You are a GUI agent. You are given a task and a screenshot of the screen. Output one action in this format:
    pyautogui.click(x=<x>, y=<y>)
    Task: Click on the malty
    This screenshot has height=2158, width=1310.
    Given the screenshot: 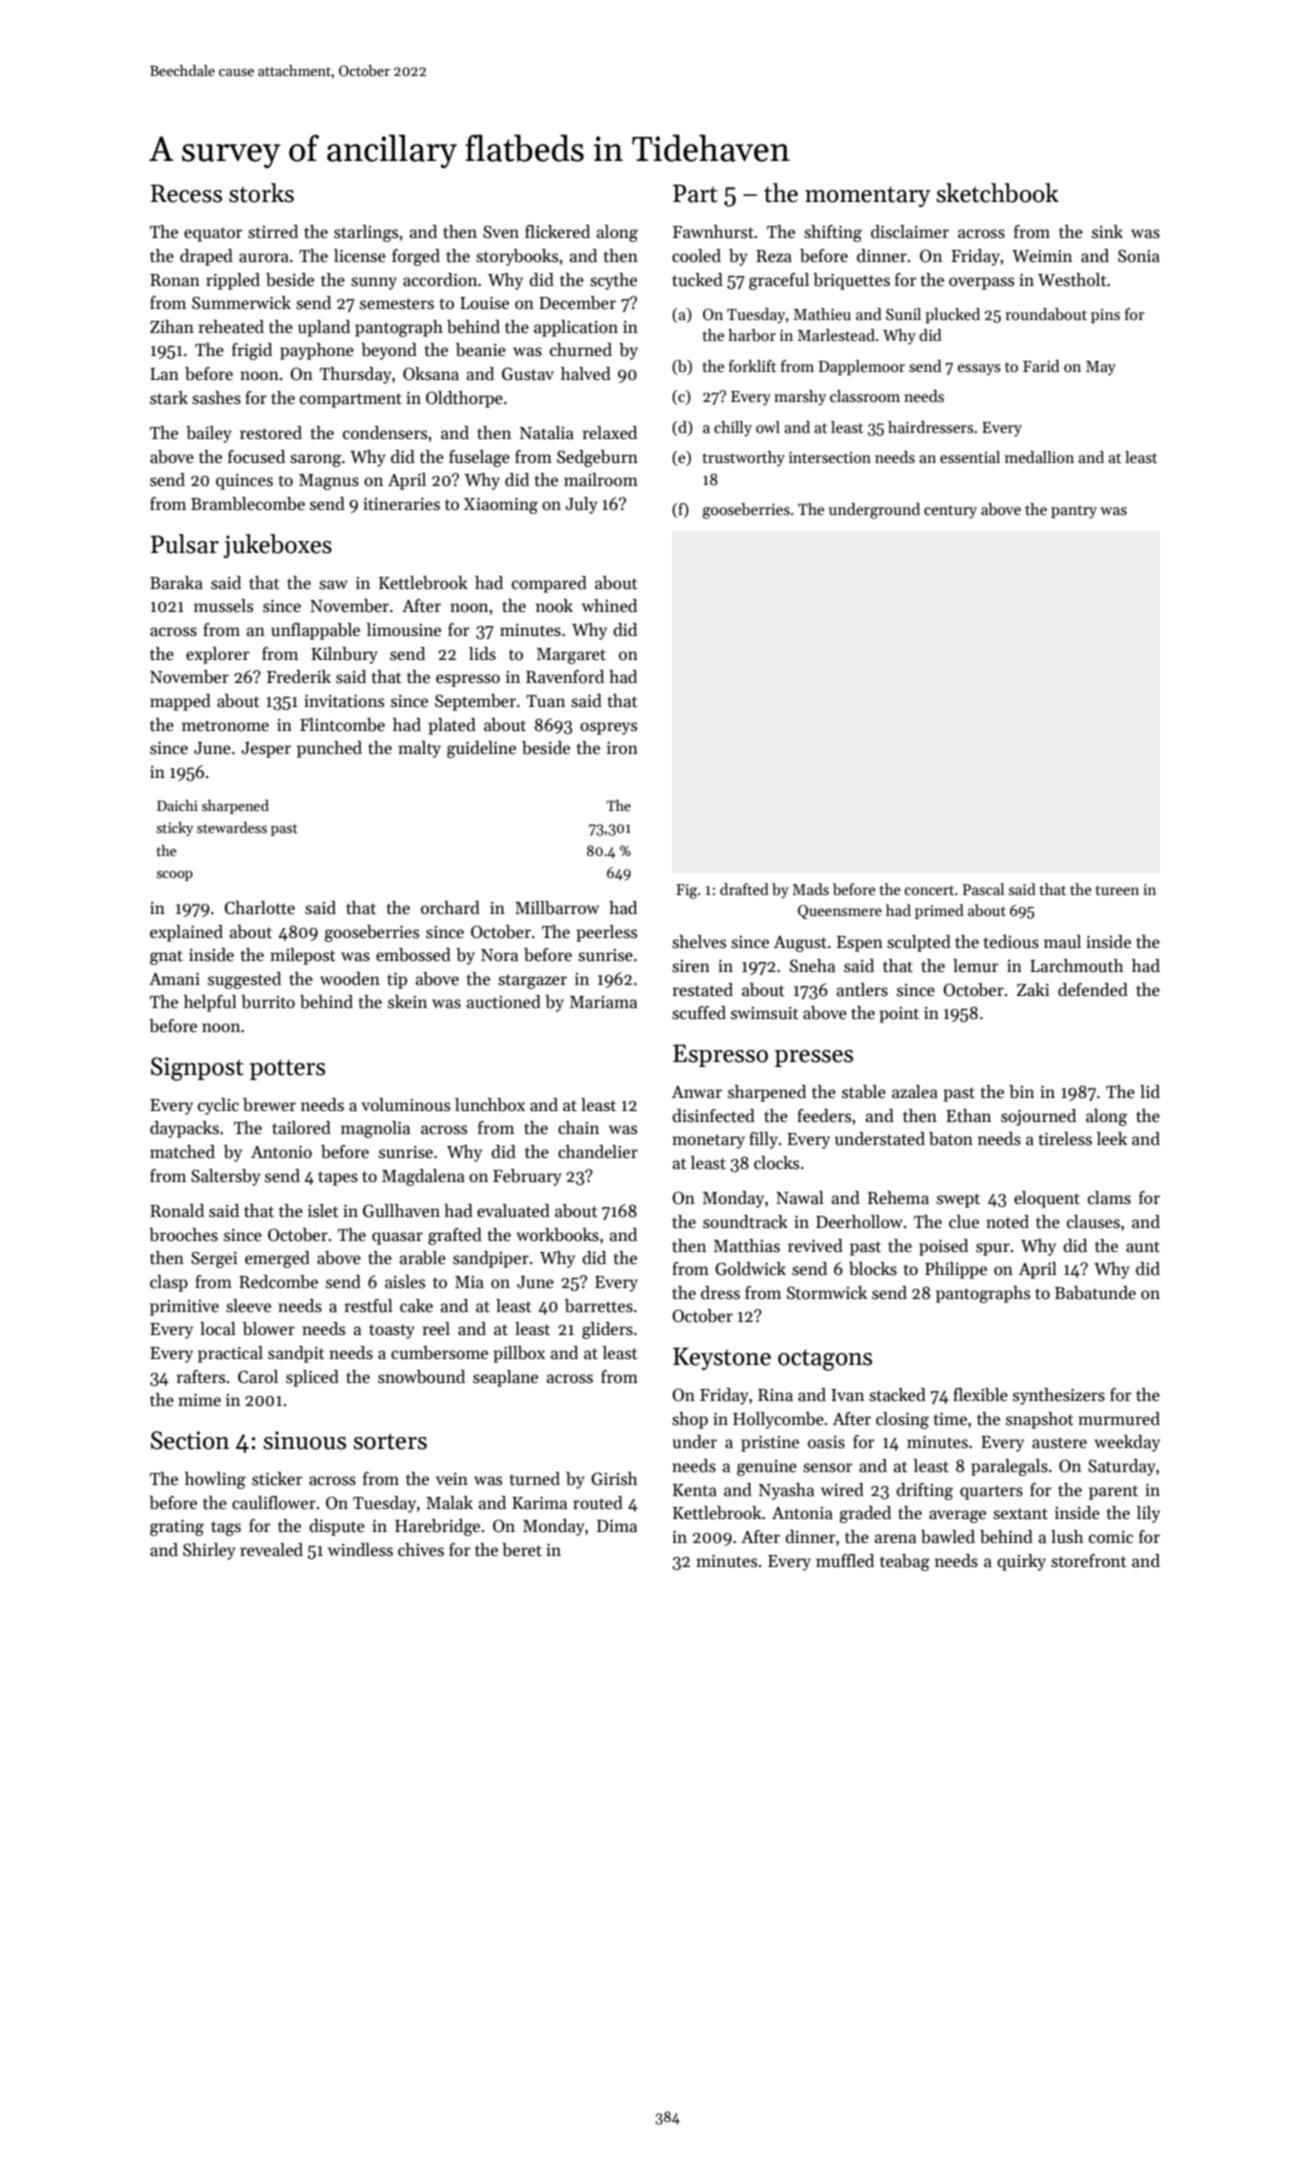 What is the action you would take?
    pyautogui.click(x=419, y=749)
